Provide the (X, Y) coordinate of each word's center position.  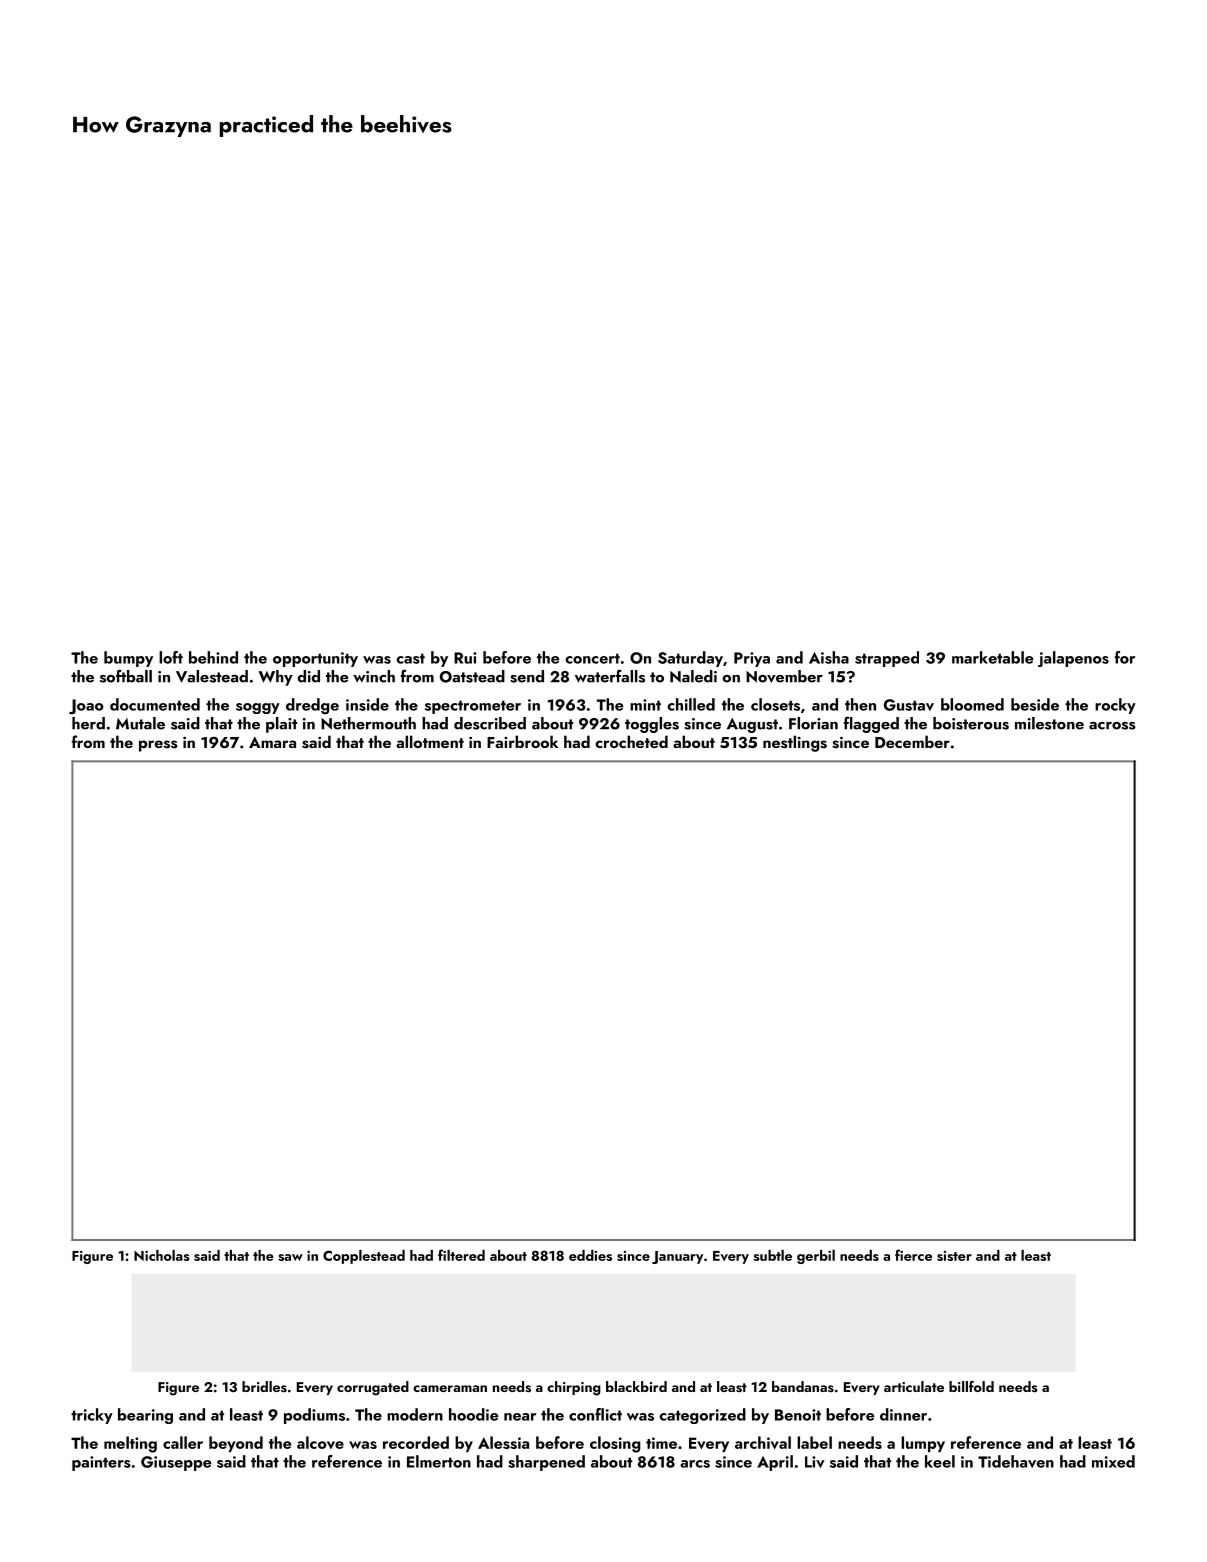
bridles (264, 1386)
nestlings (795, 743)
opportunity (315, 659)
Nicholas (162, 1255)
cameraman (450, 1388)
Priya (752, 659)
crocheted (631, 741)
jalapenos (1073, 659)
